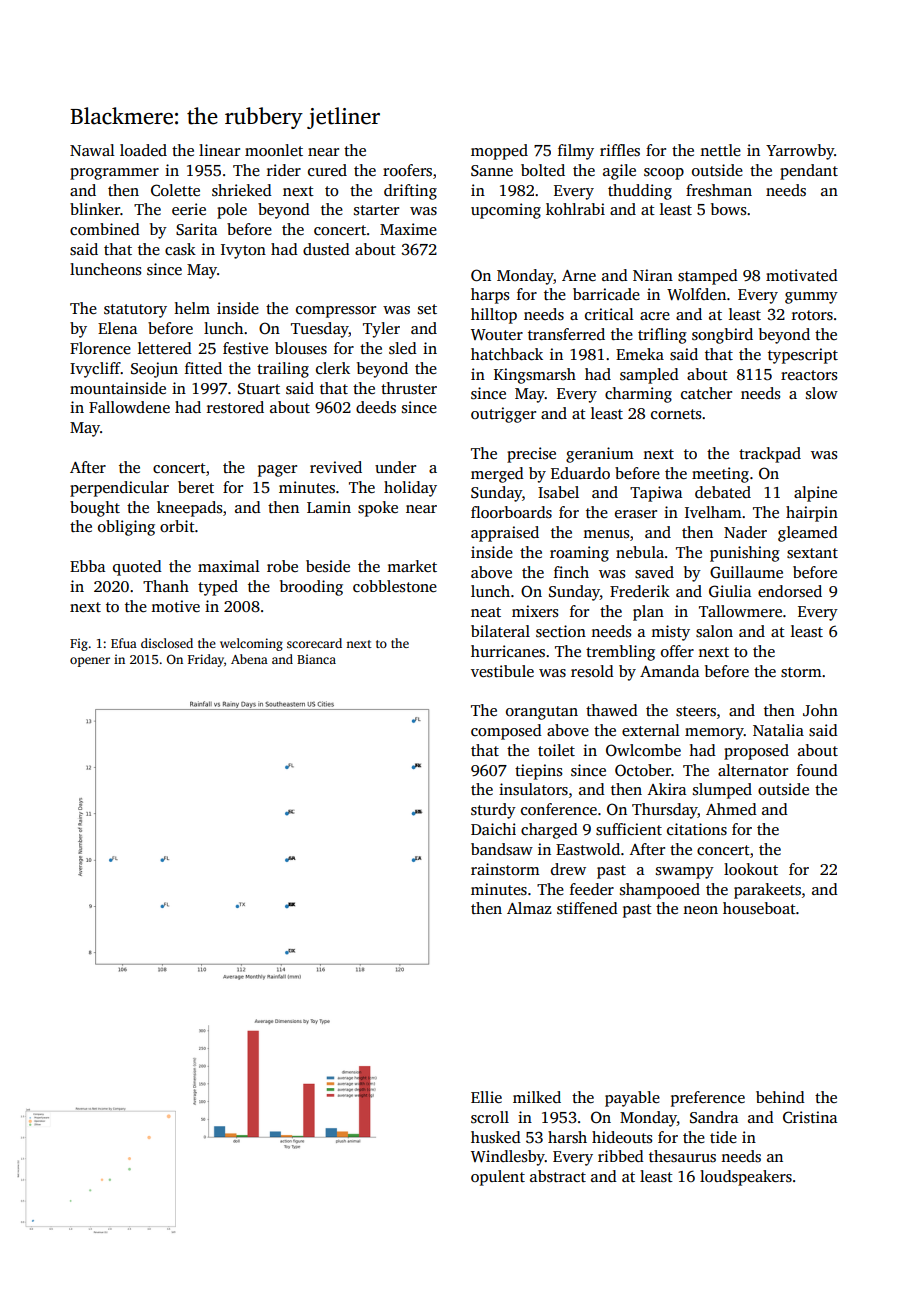 The height and width of the screenshot is (1316, 908). I want to click on vestibule, so click(502, 671).
